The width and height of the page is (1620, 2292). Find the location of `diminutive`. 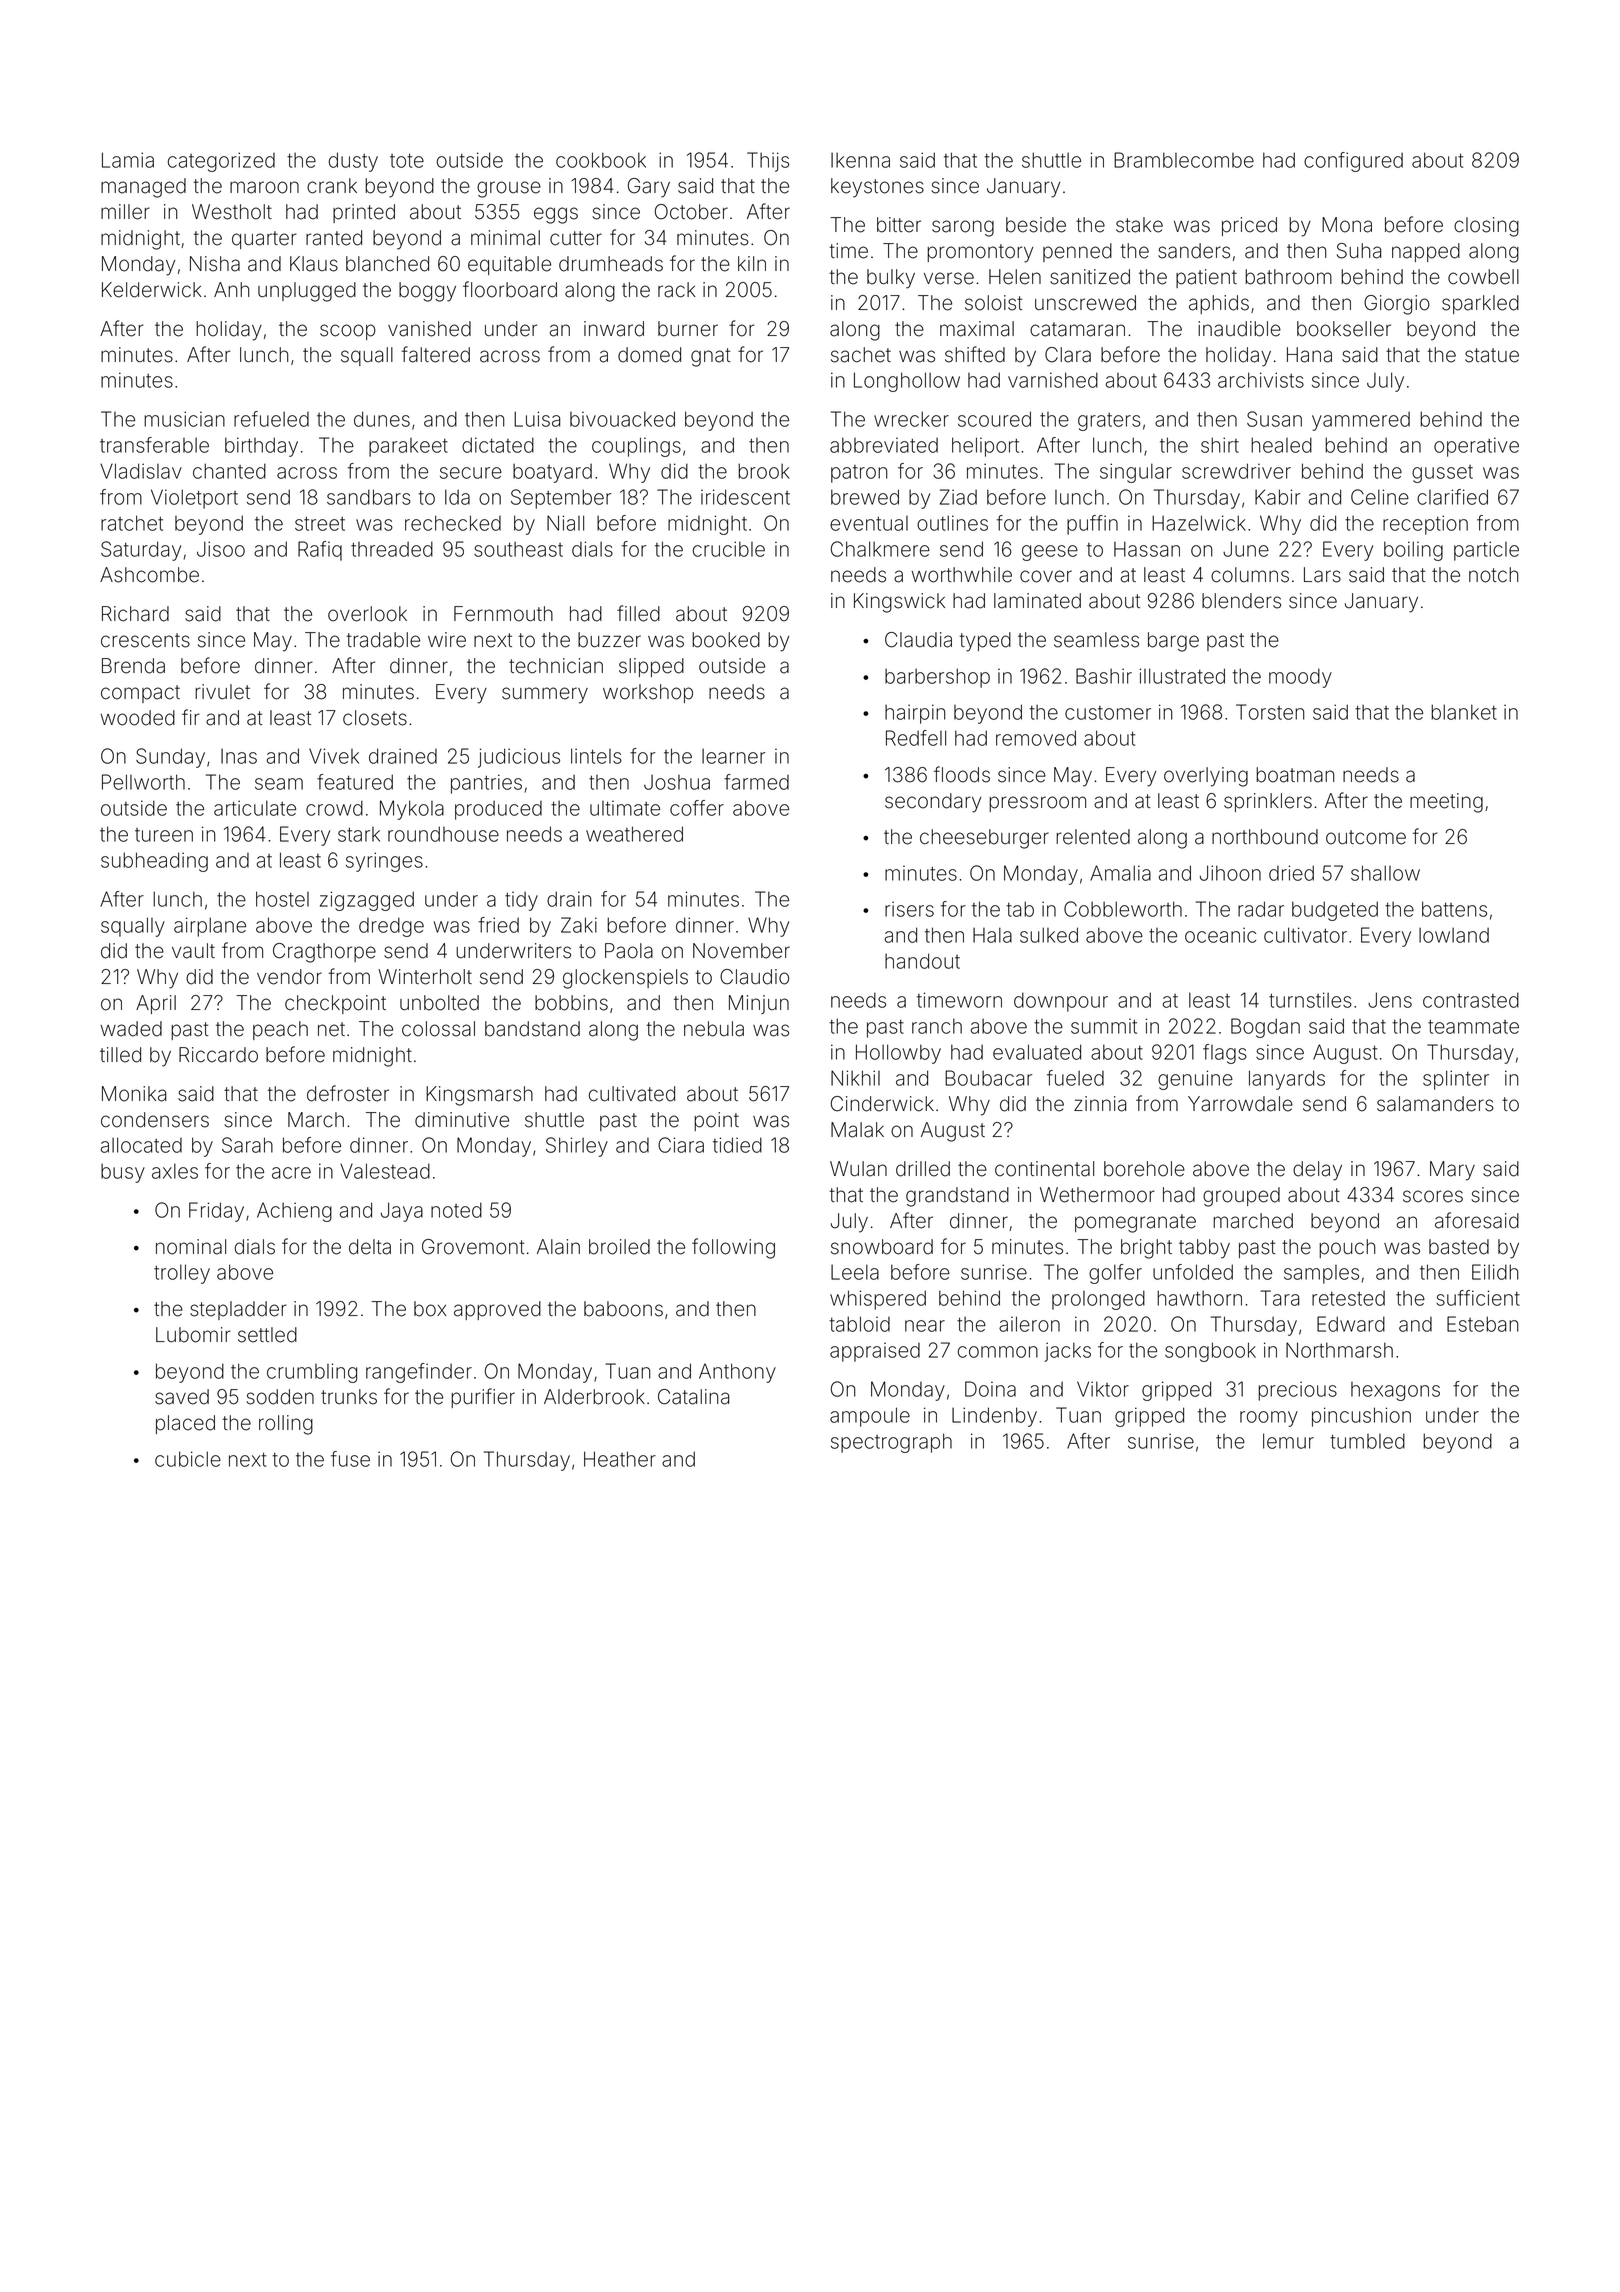

diminutive is located at coordinates (462, 1120).
